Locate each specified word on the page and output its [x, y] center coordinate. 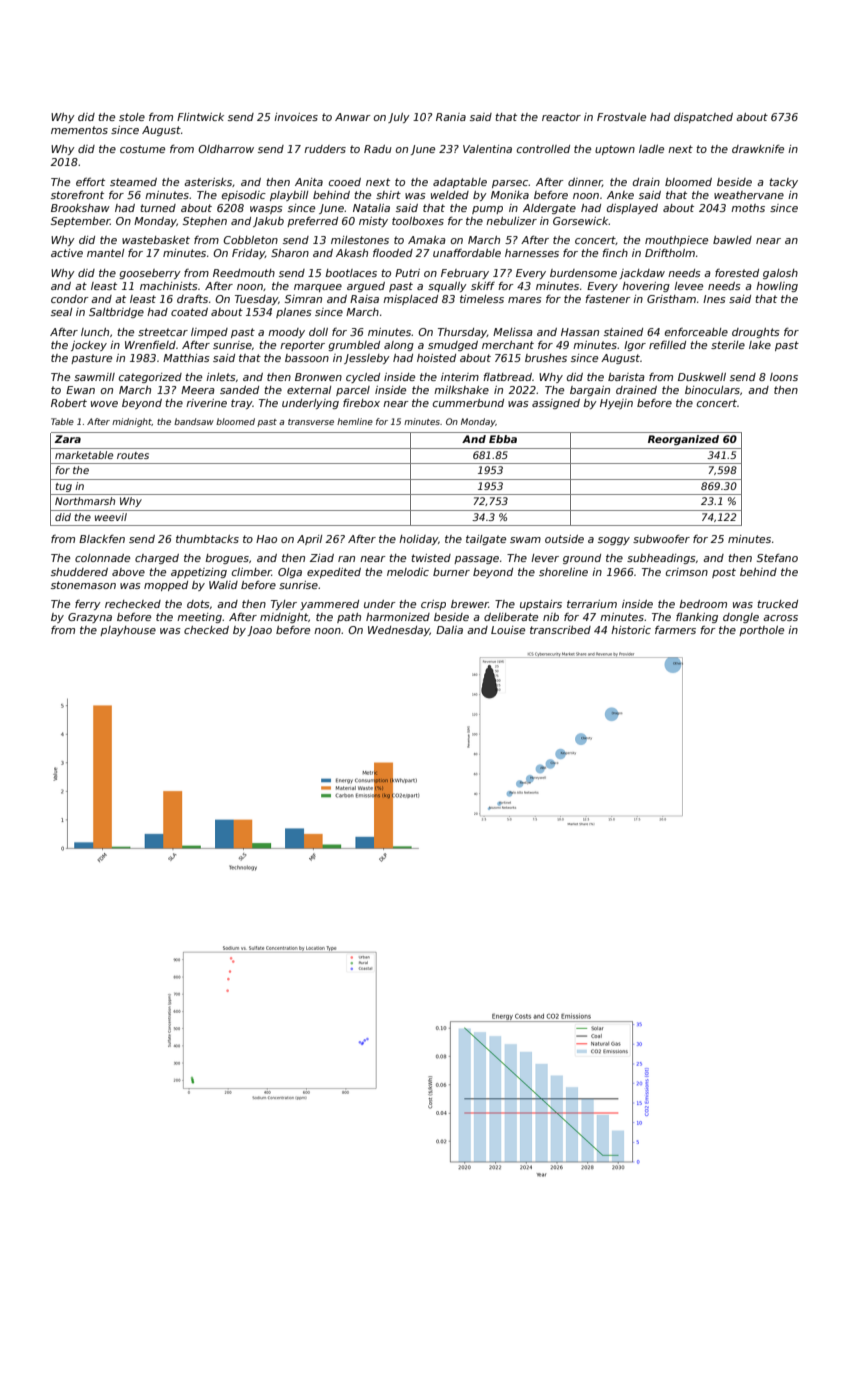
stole [132, 117]
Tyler [284, 605]
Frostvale [621, 117]
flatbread [507, 377]
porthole [761, 631]
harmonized [398, 617]
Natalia [371, 208]
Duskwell [702, 377]
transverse [311, 422]
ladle [651, 149]
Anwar [353, 117]
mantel [105, 253]
